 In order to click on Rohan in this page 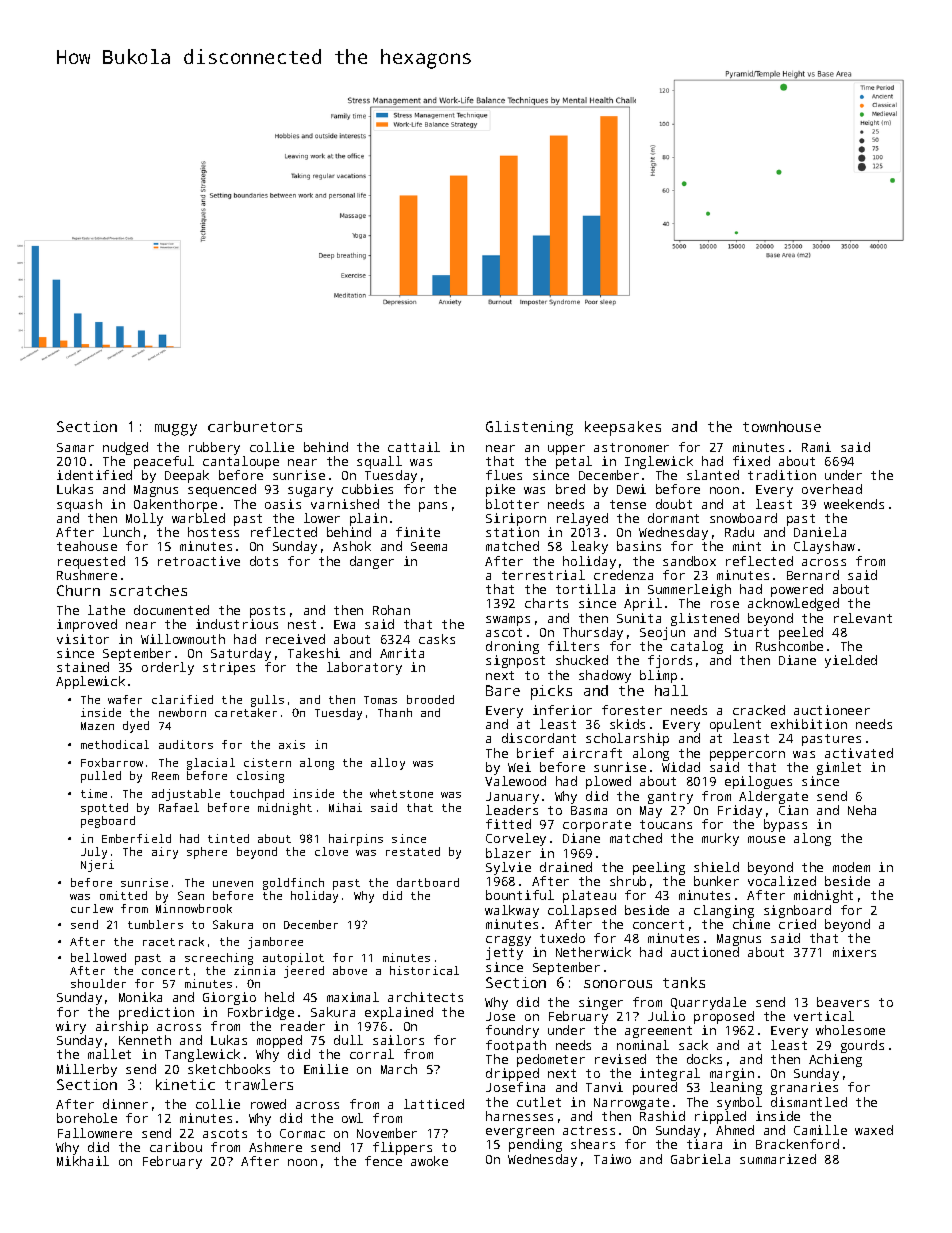, I will do `click(391, 610)`.
